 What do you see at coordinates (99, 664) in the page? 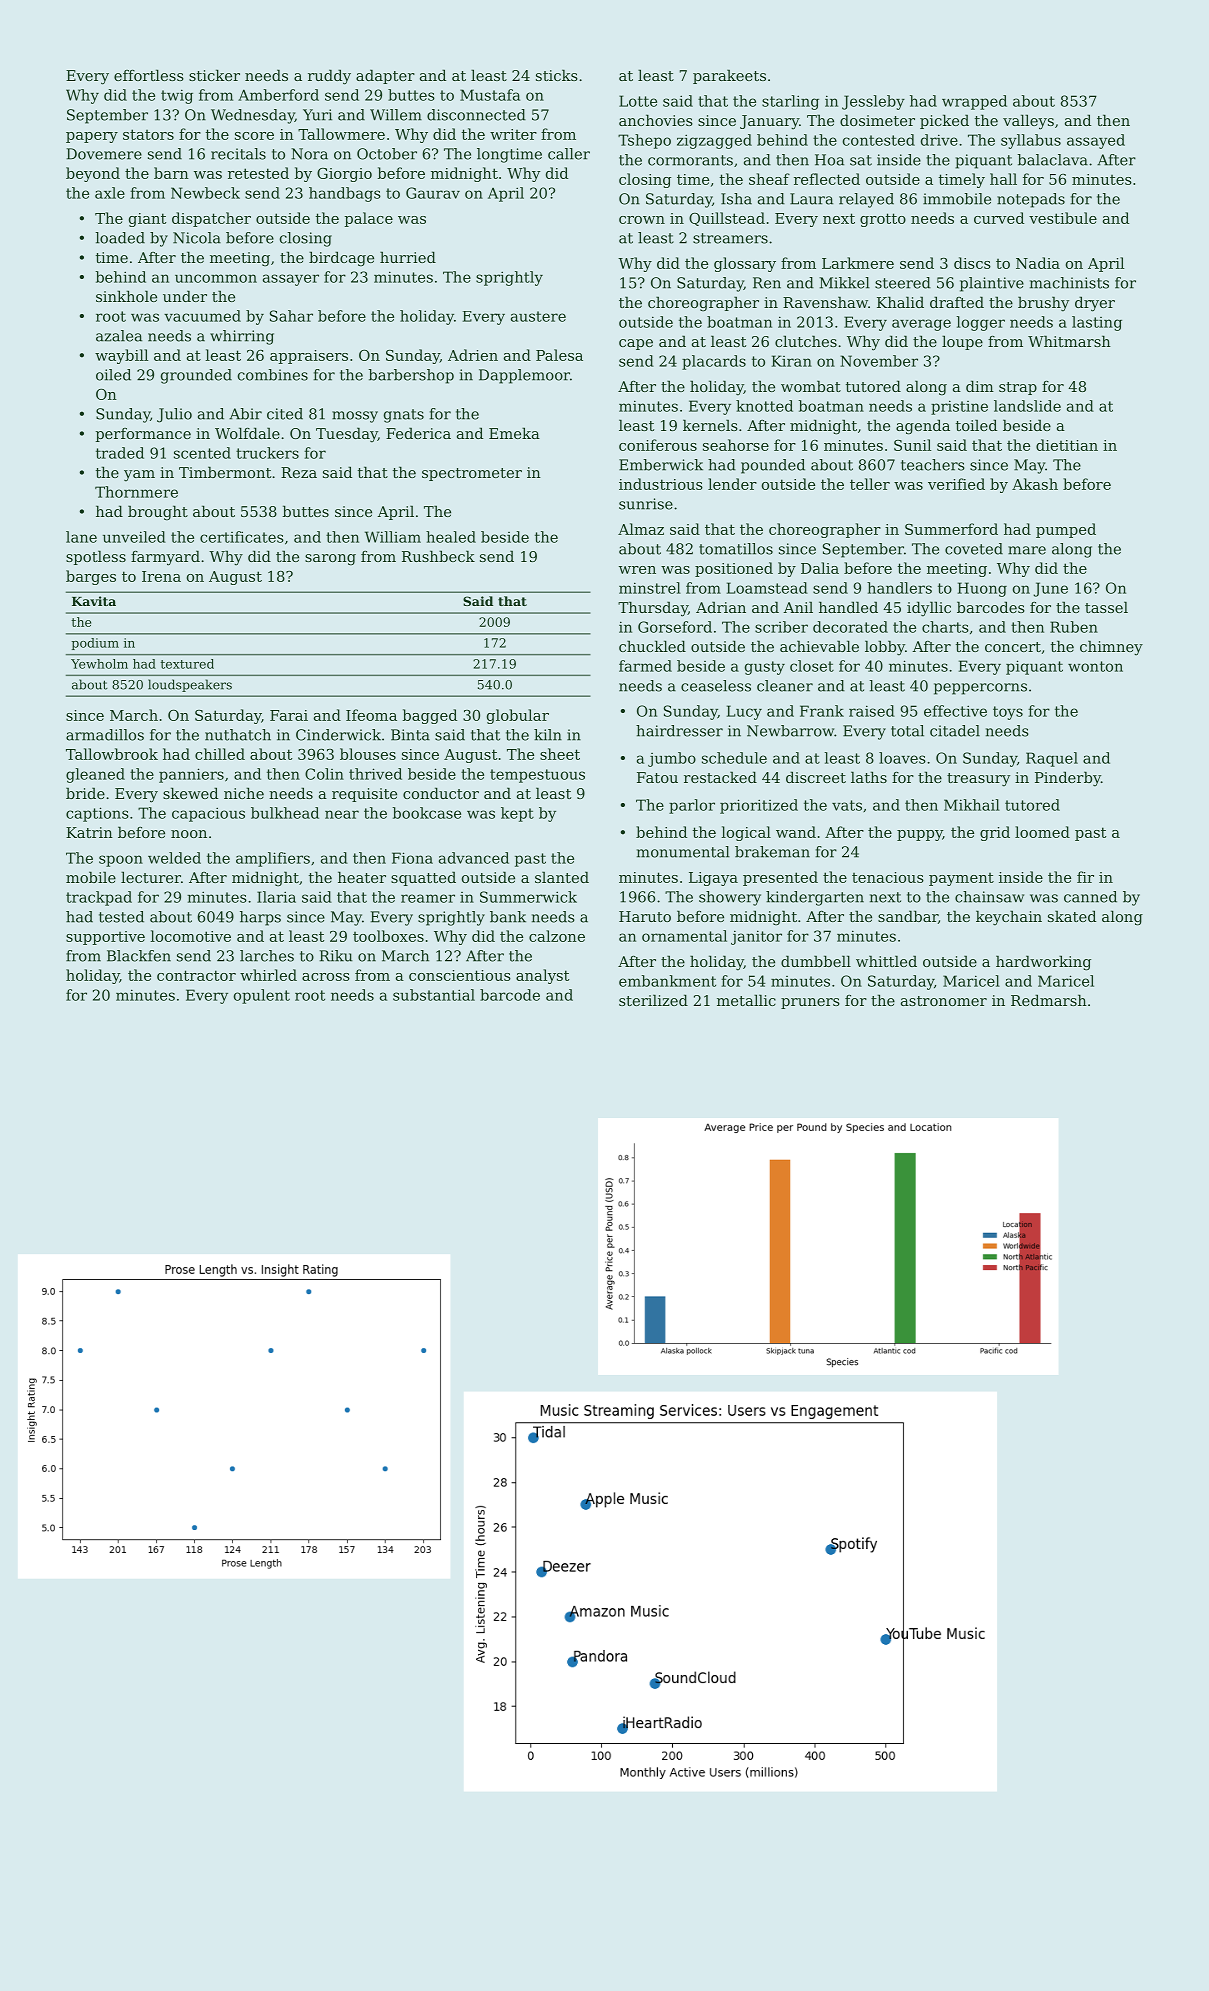
I see `Yewholm` at bounding box center [99, 664].
